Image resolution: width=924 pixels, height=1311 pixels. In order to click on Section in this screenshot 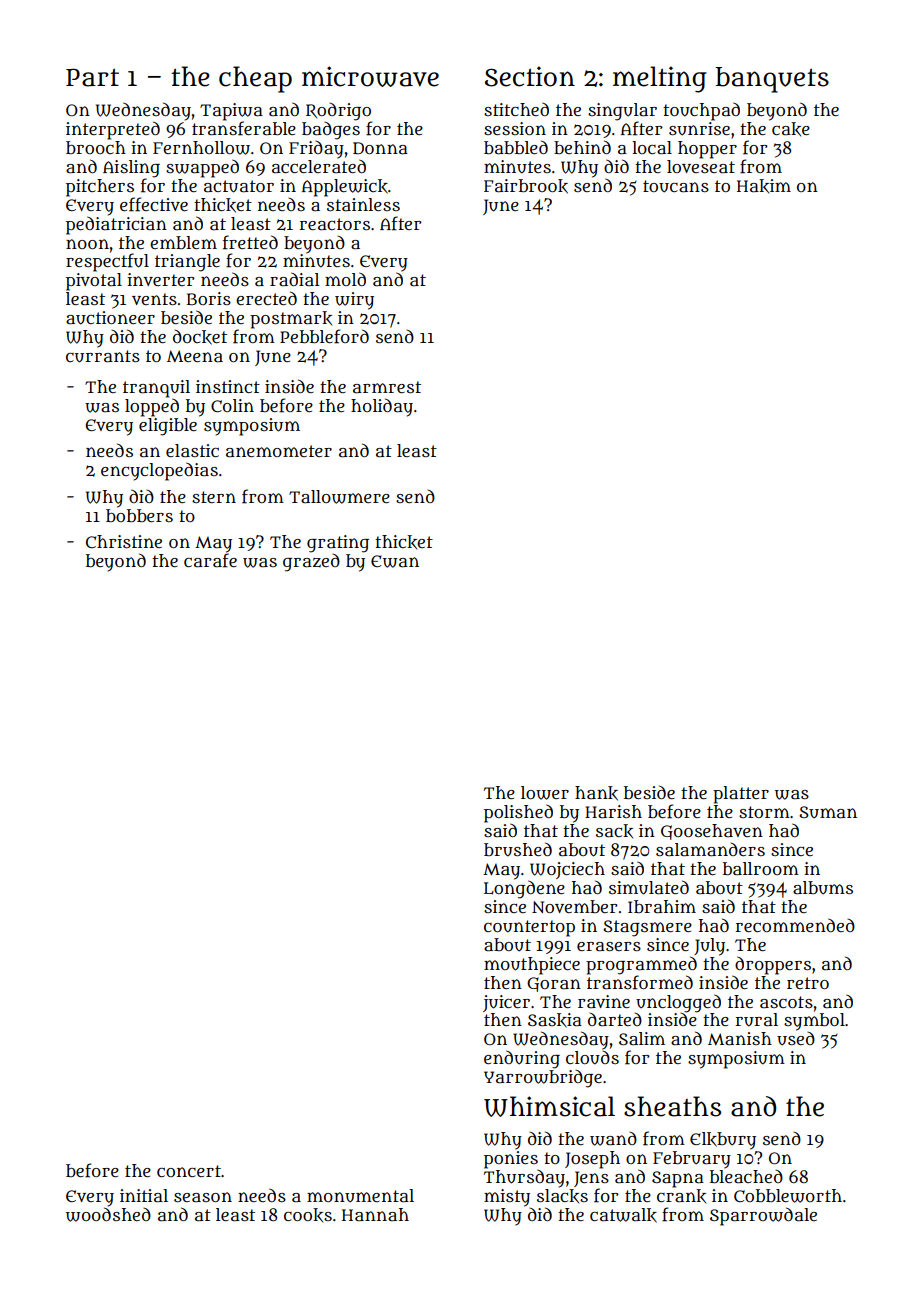, I will do `click(530, 76)`.
